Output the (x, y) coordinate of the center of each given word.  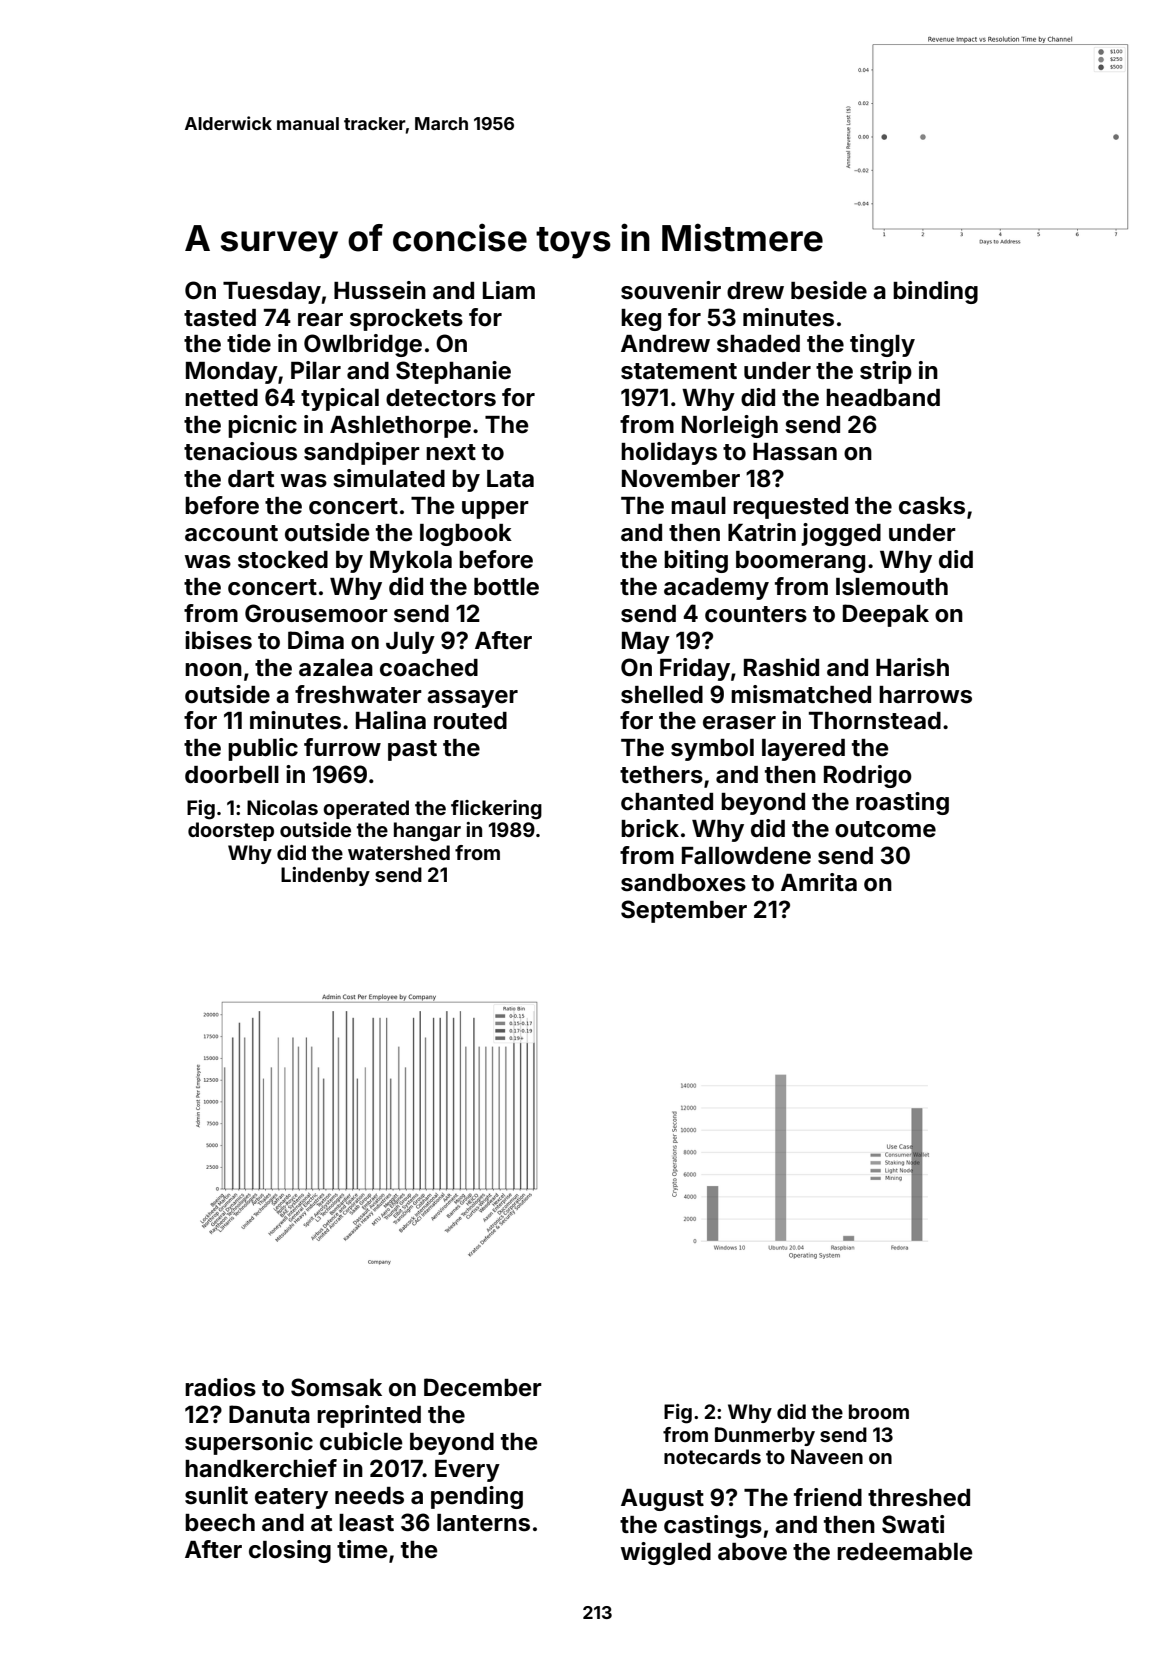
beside (829, 290)
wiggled (666, 1553)
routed (470, 721)
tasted (220, 318)
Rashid (781, 667)
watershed (399, 852)
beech (220, 1523)
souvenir (671, 290)
